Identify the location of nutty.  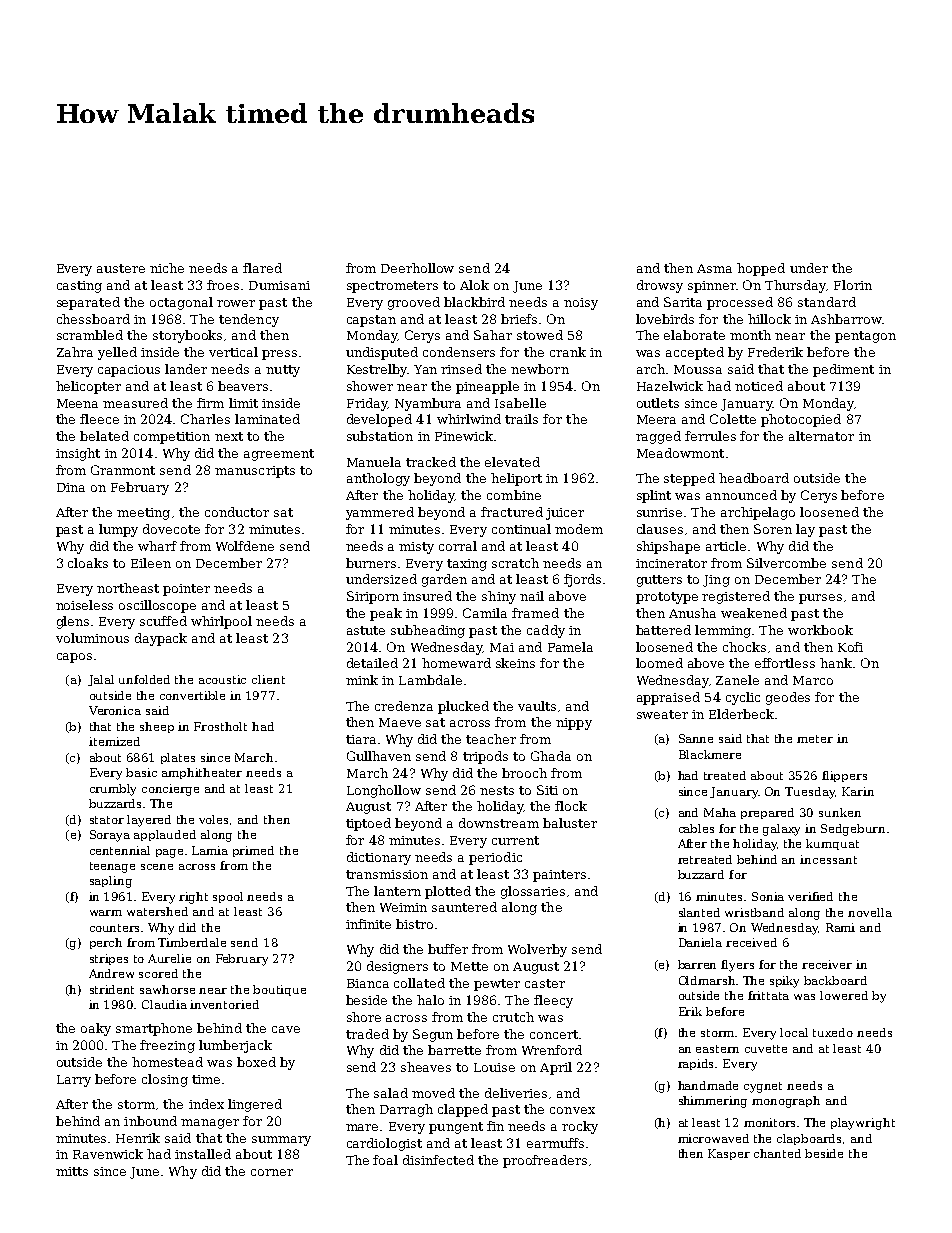
(283, 371).
